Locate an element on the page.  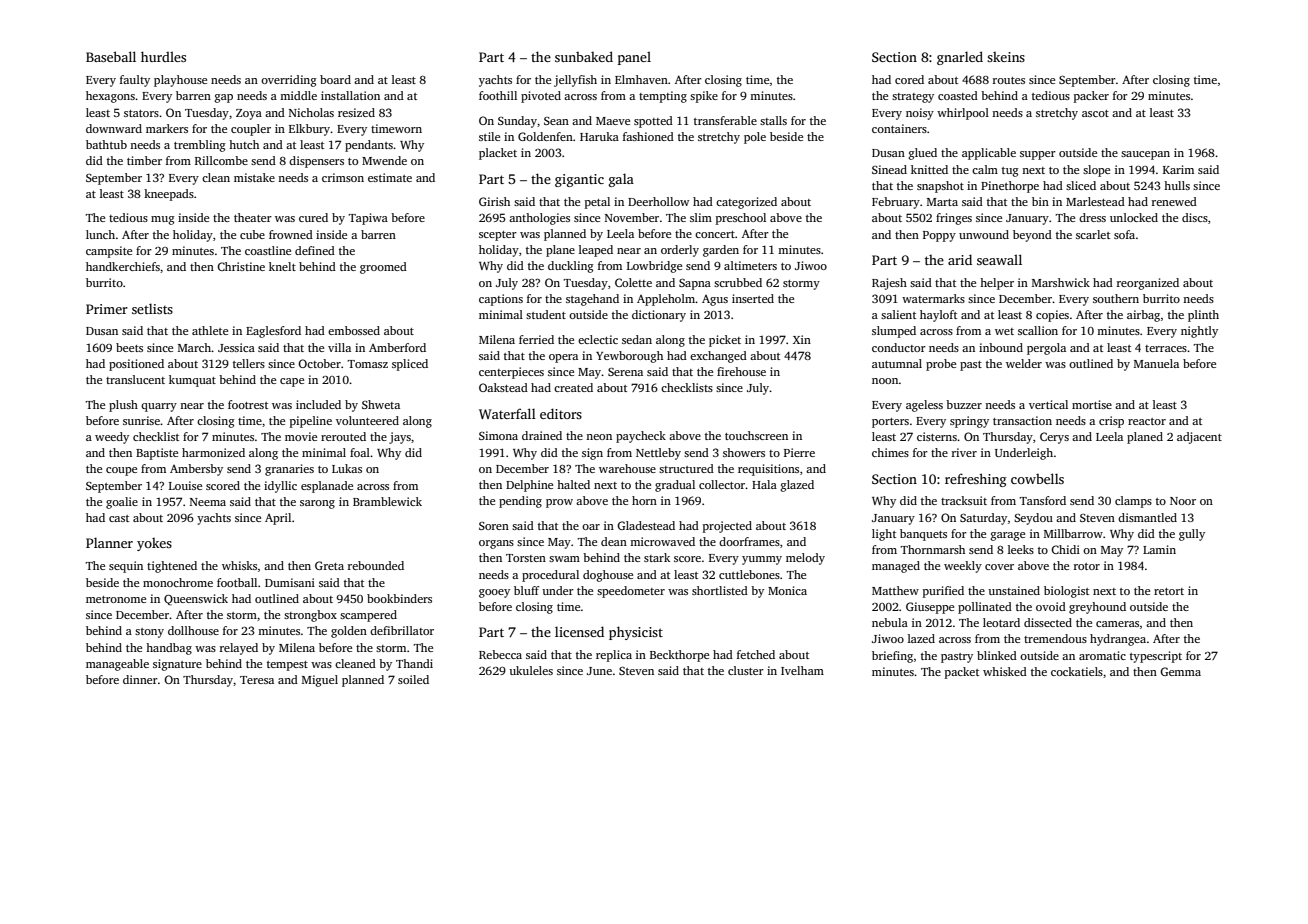
garden is located at coordinates (721, 251).
